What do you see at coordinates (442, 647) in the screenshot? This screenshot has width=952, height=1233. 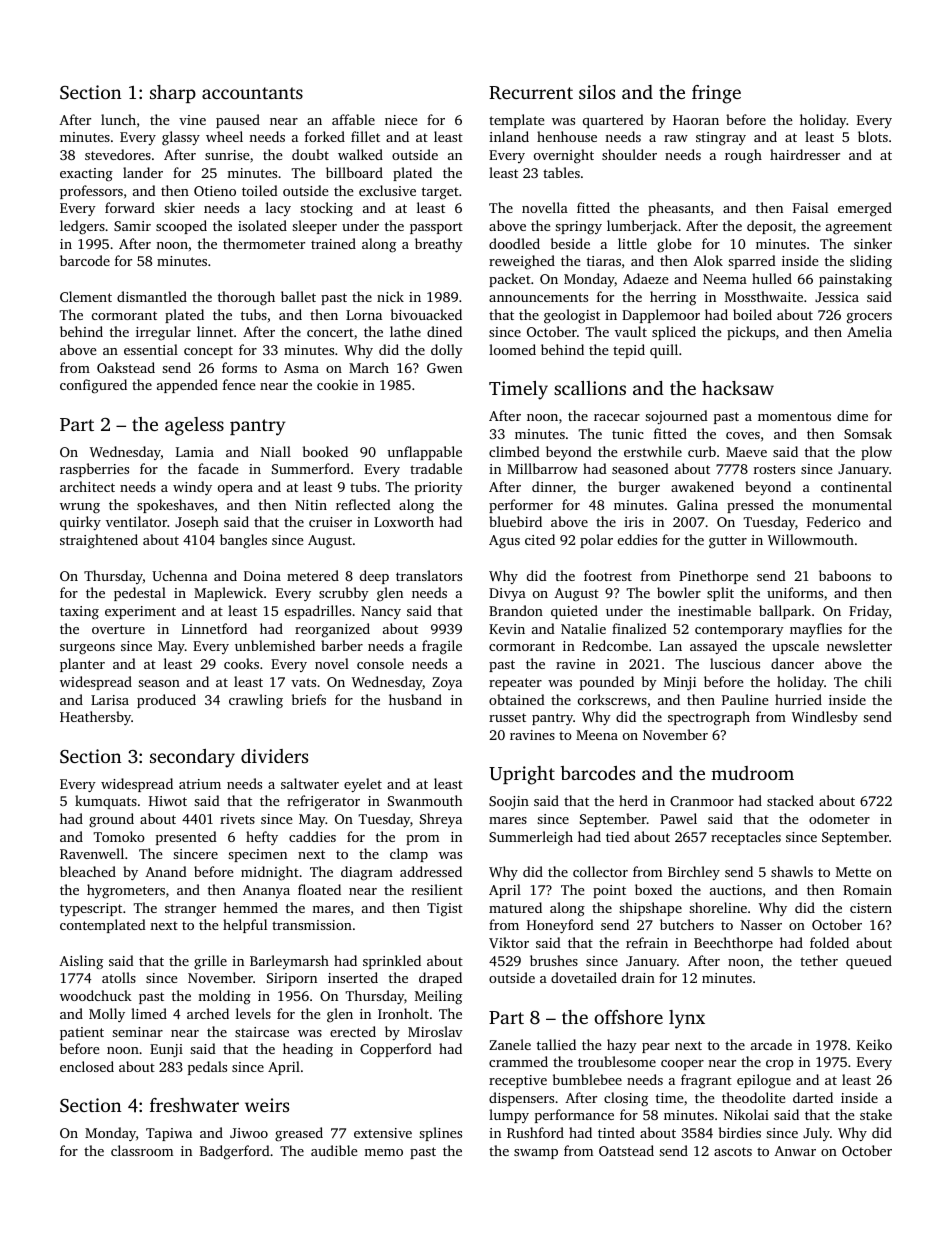 I see `fragile` at bounding box center [442, 647].
